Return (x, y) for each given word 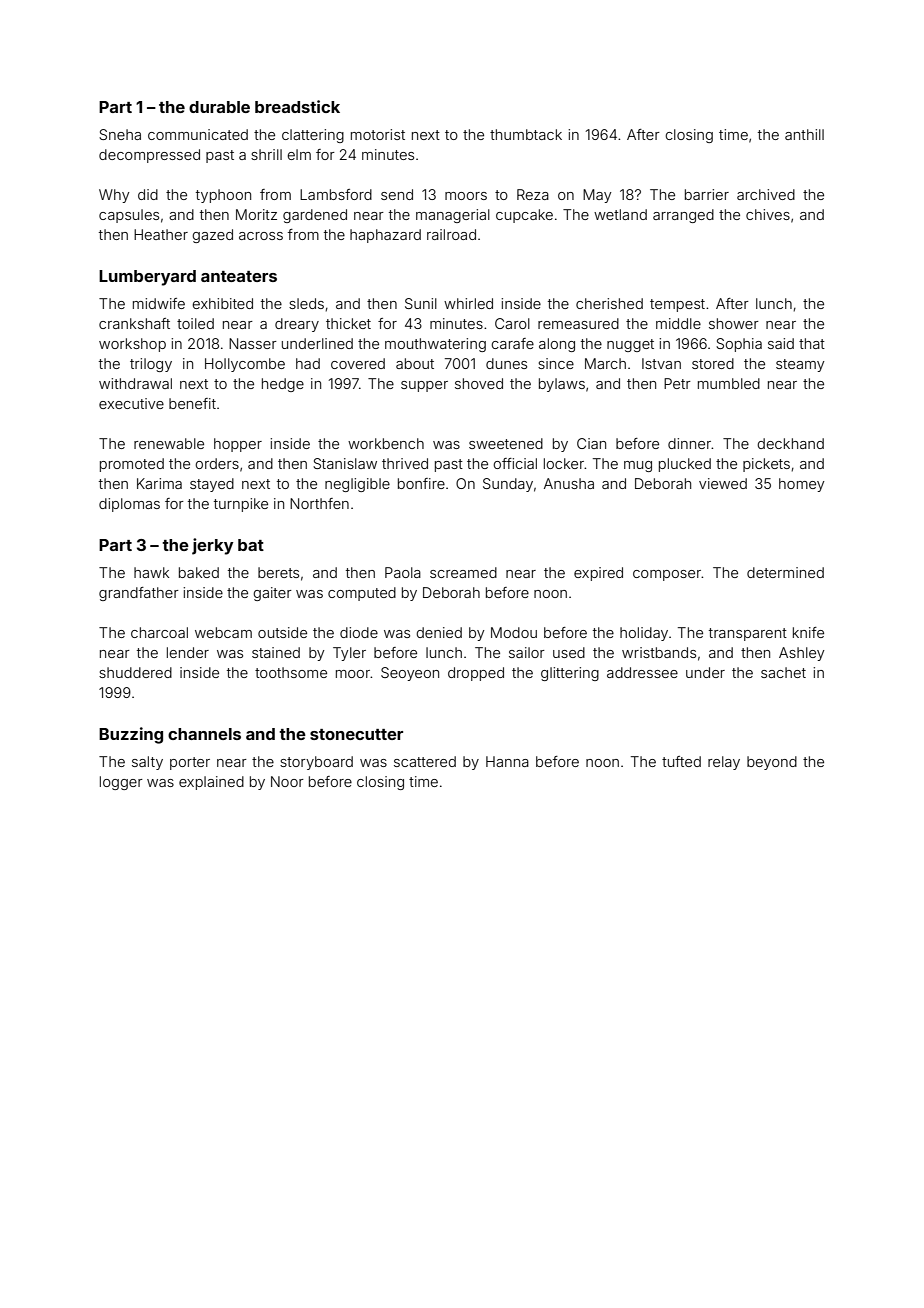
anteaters (239, 276)
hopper (238, 445)
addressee (642, 672)
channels (204, 734)
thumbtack (526, 134)
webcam (223, 632)
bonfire (421, 483)
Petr (677, 383)
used (569, 652)
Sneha (120, 134)
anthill (804, 134)
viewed (723, 483)
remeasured (578, 323)
